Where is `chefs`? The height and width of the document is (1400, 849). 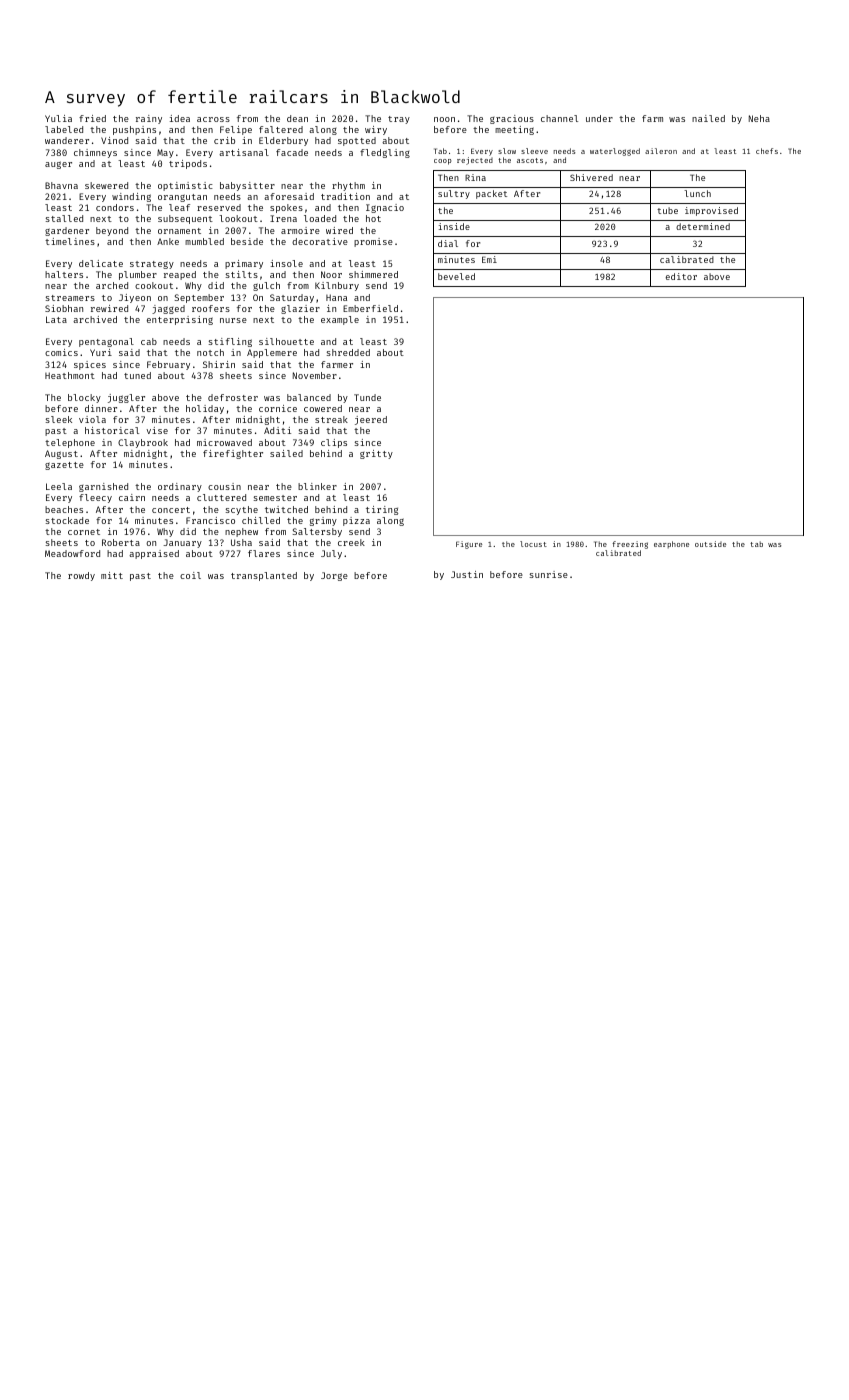 chefs is located at coordinates (767, 151).
